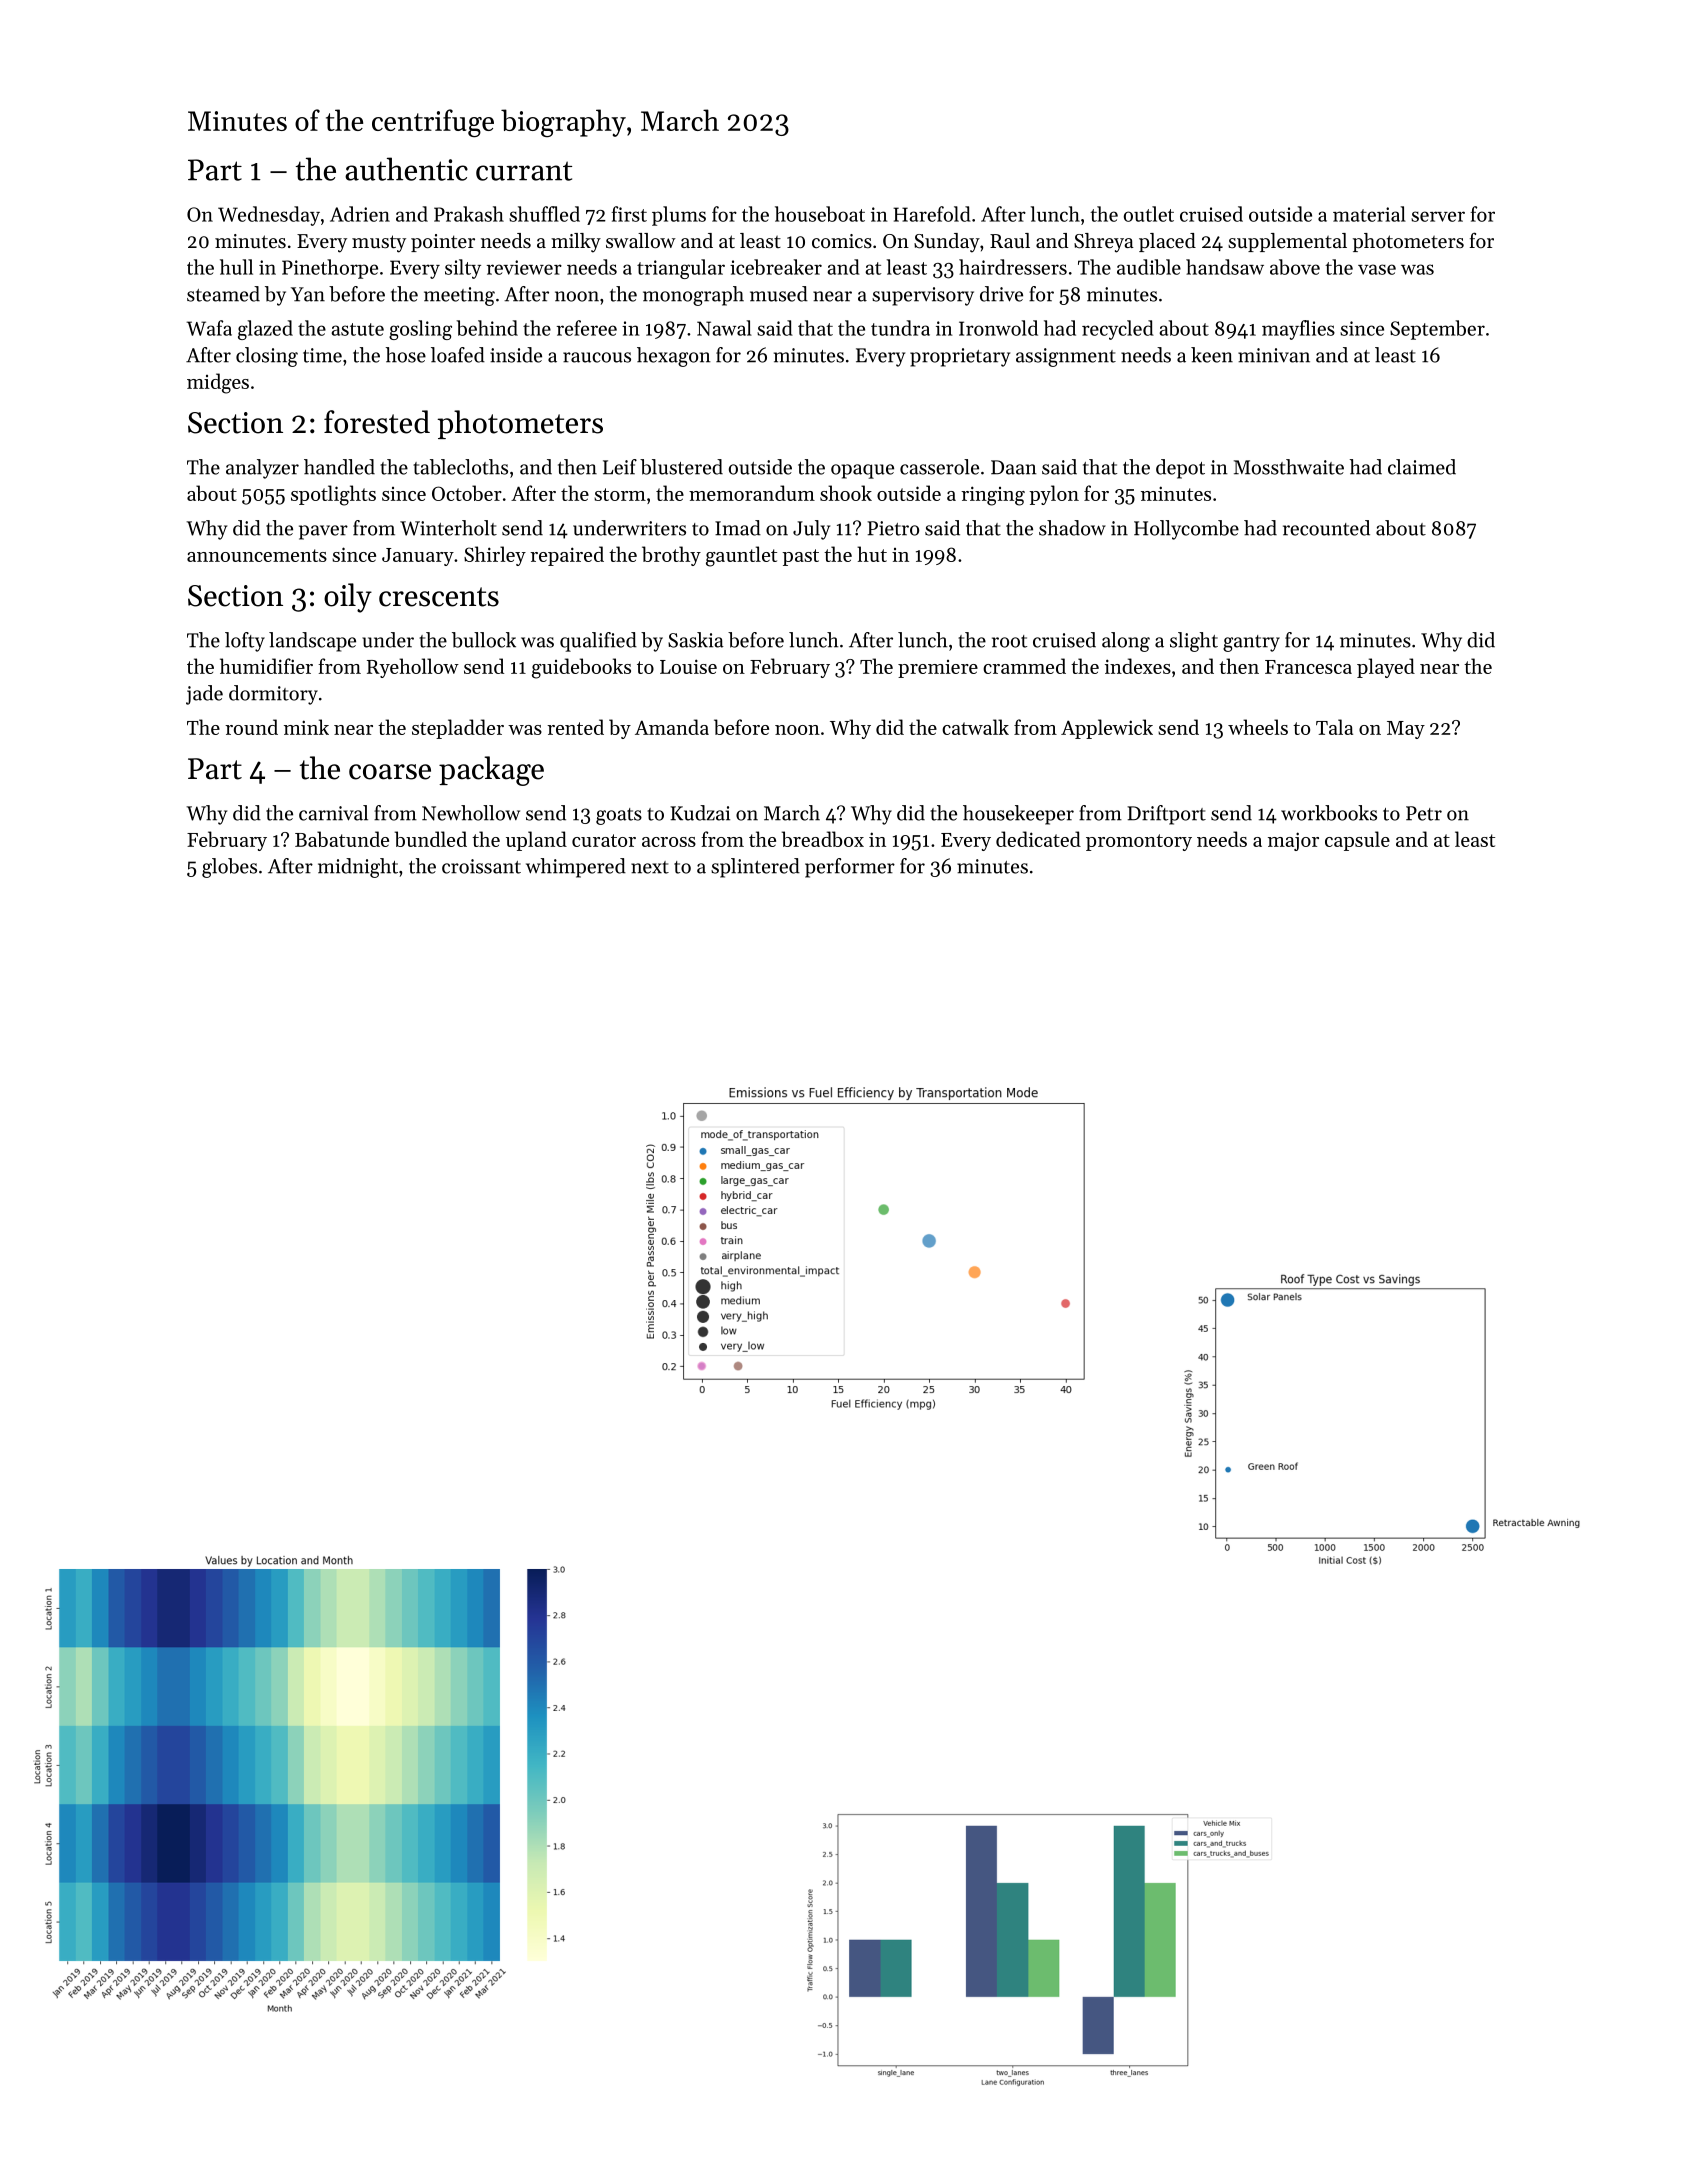 Image resolution: width=1683 pixels, height=2178 pixels. What do you see at coordinates (820, 214) in the screenshot?
I see `houseboat` at bounding box center [820, 214].
